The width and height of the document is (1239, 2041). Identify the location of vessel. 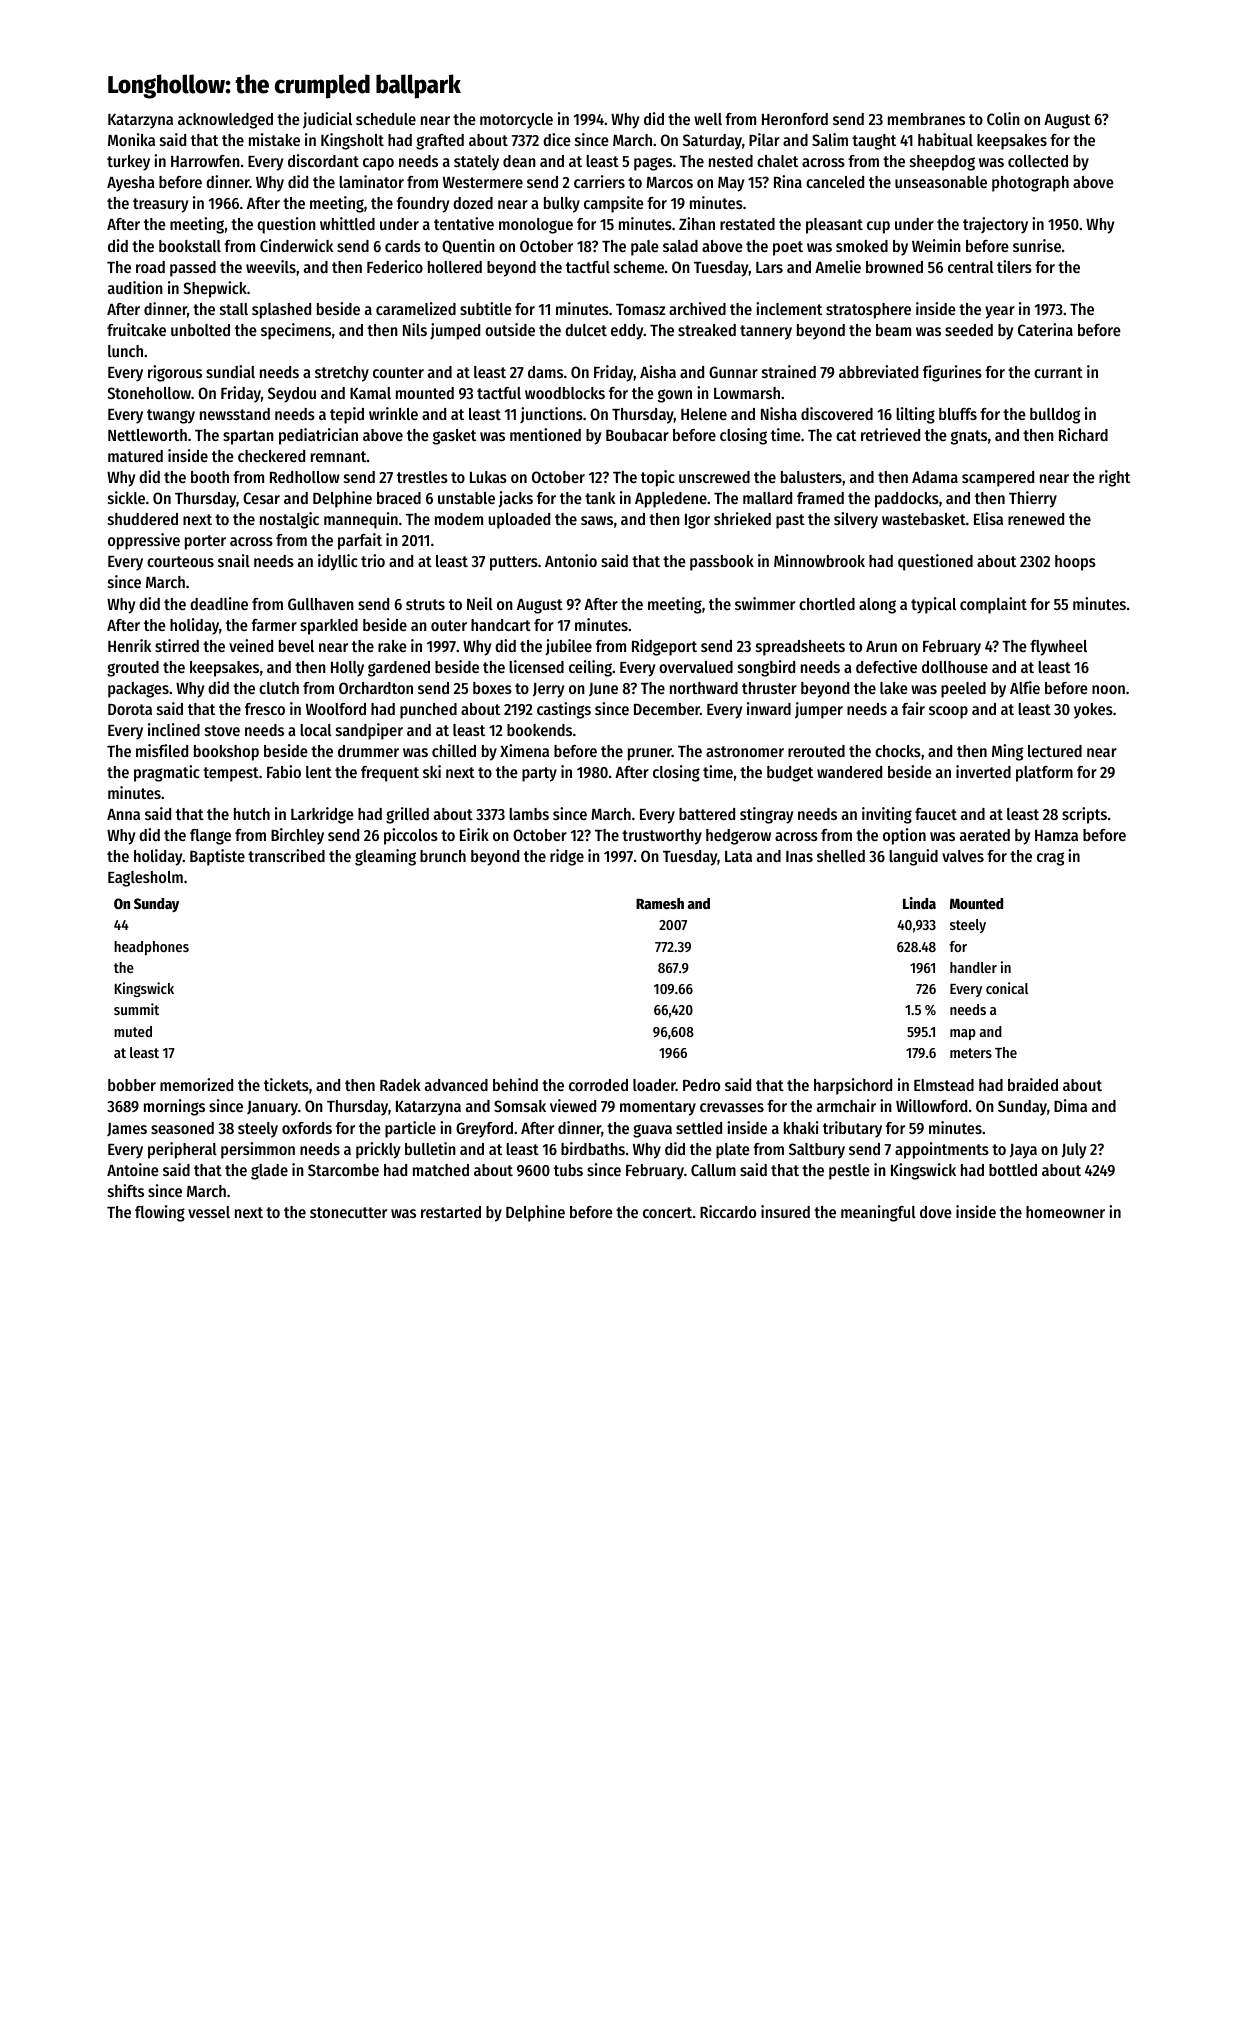
(209, 1212).
